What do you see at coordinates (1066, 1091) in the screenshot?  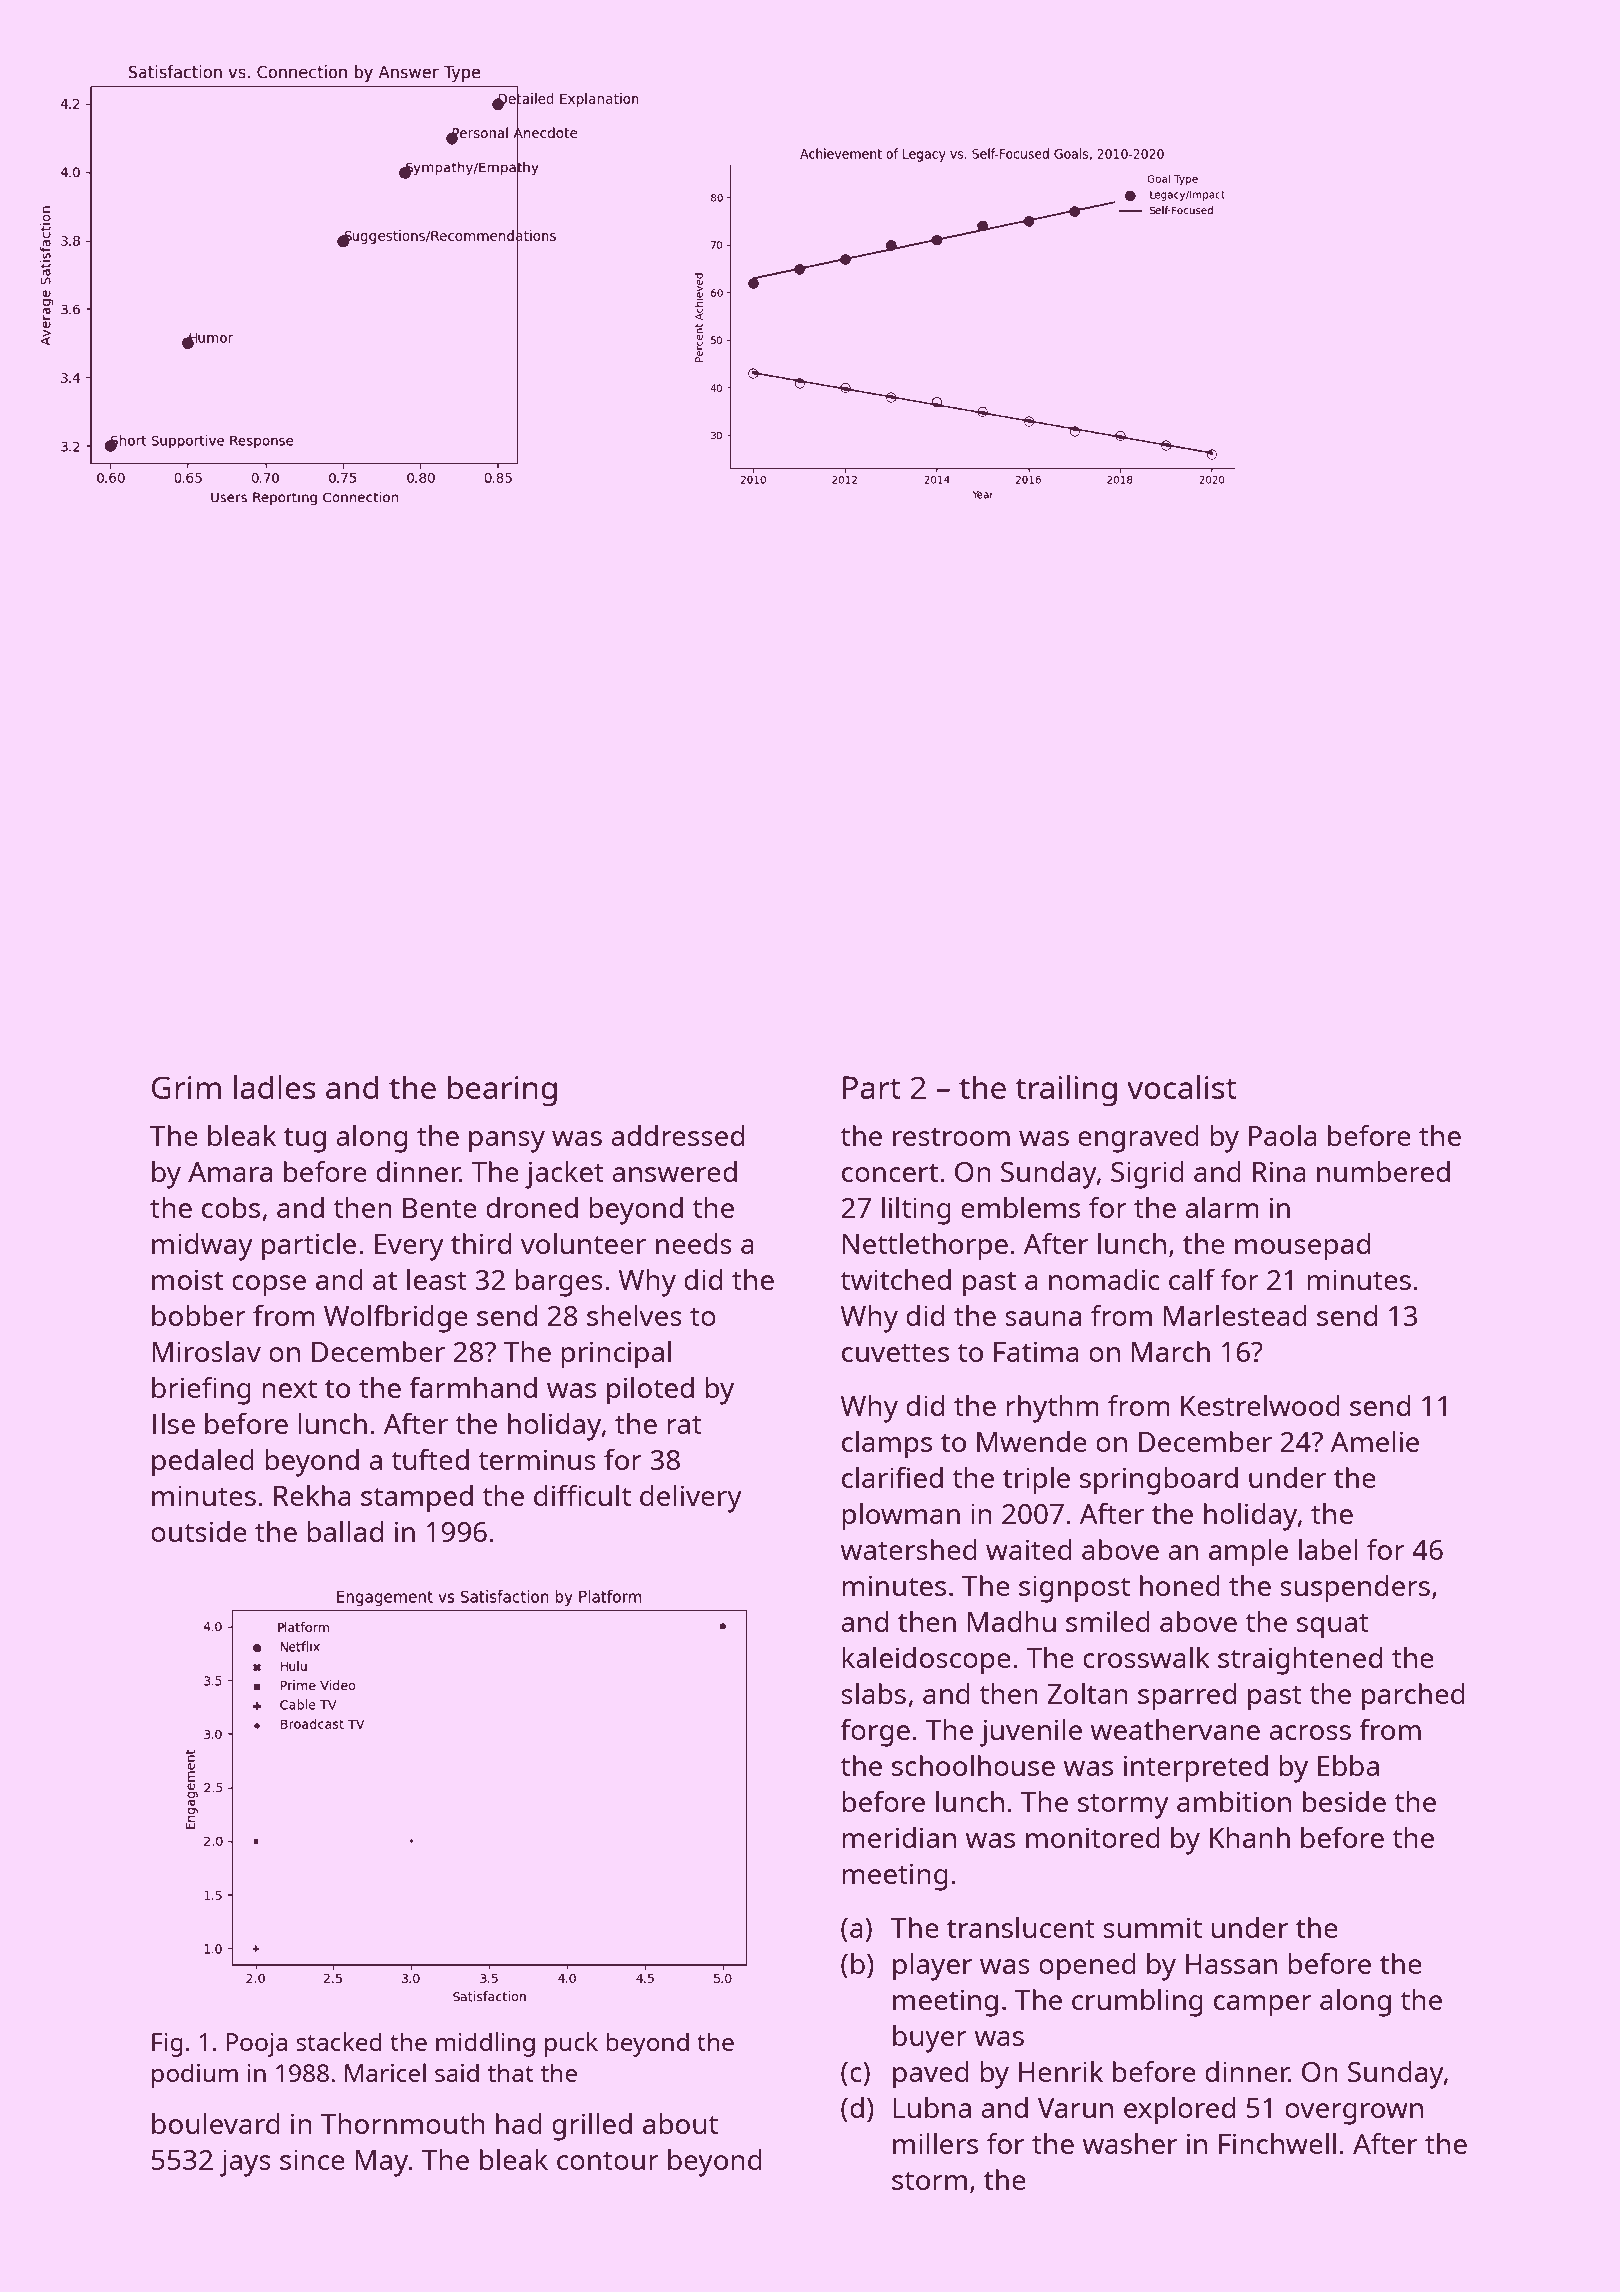 I see `trailing` at bounding box center [1066, 1091].
